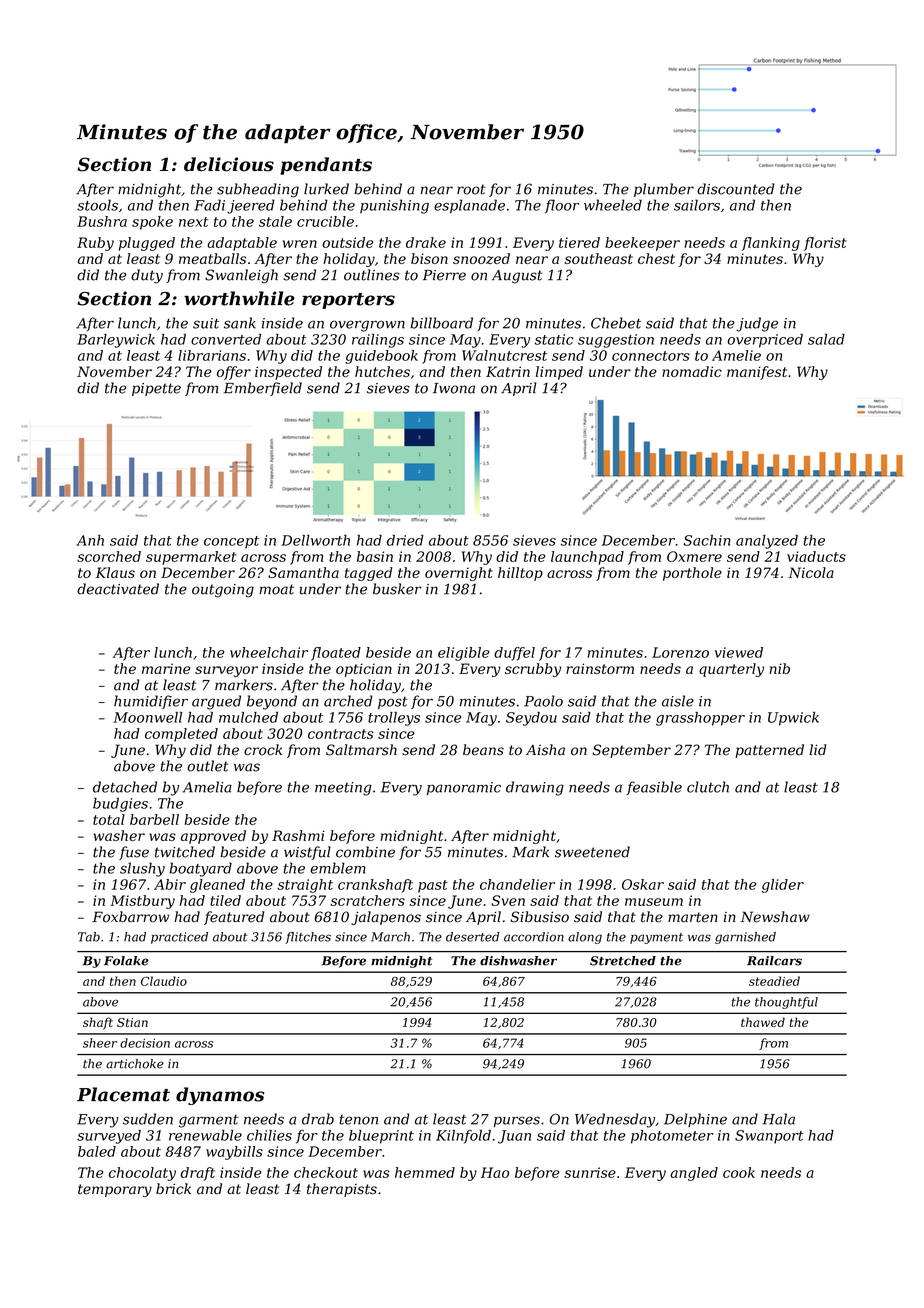 Image resolution: width=924 pixels, height=1308 pixels. What do you see at coordinates (326, 166) in the page?
I see `pendants` at bounding box center [326, 166].
